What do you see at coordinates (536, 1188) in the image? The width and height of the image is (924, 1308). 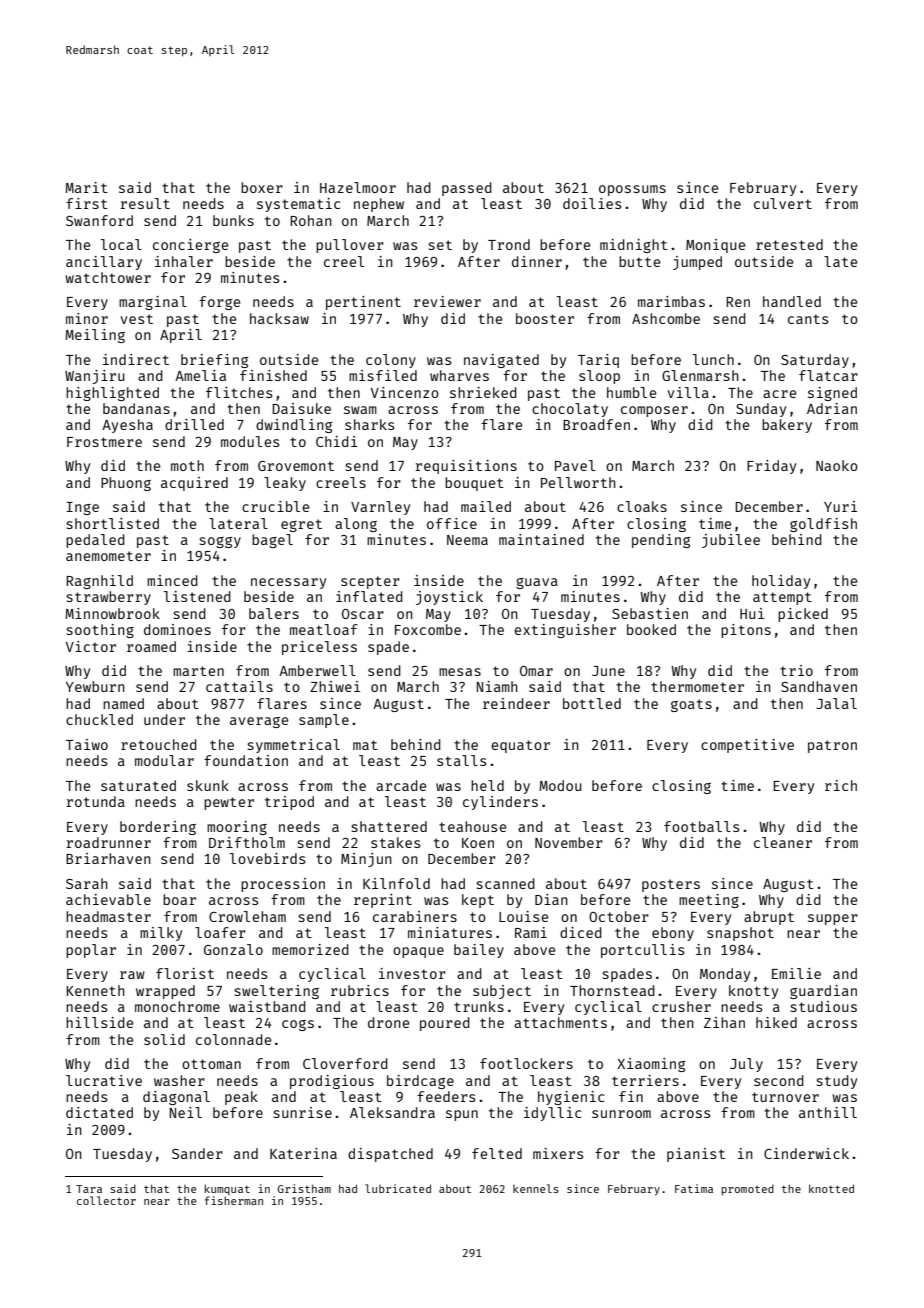 I see `kennels` at bounding box center [536, 1188].
